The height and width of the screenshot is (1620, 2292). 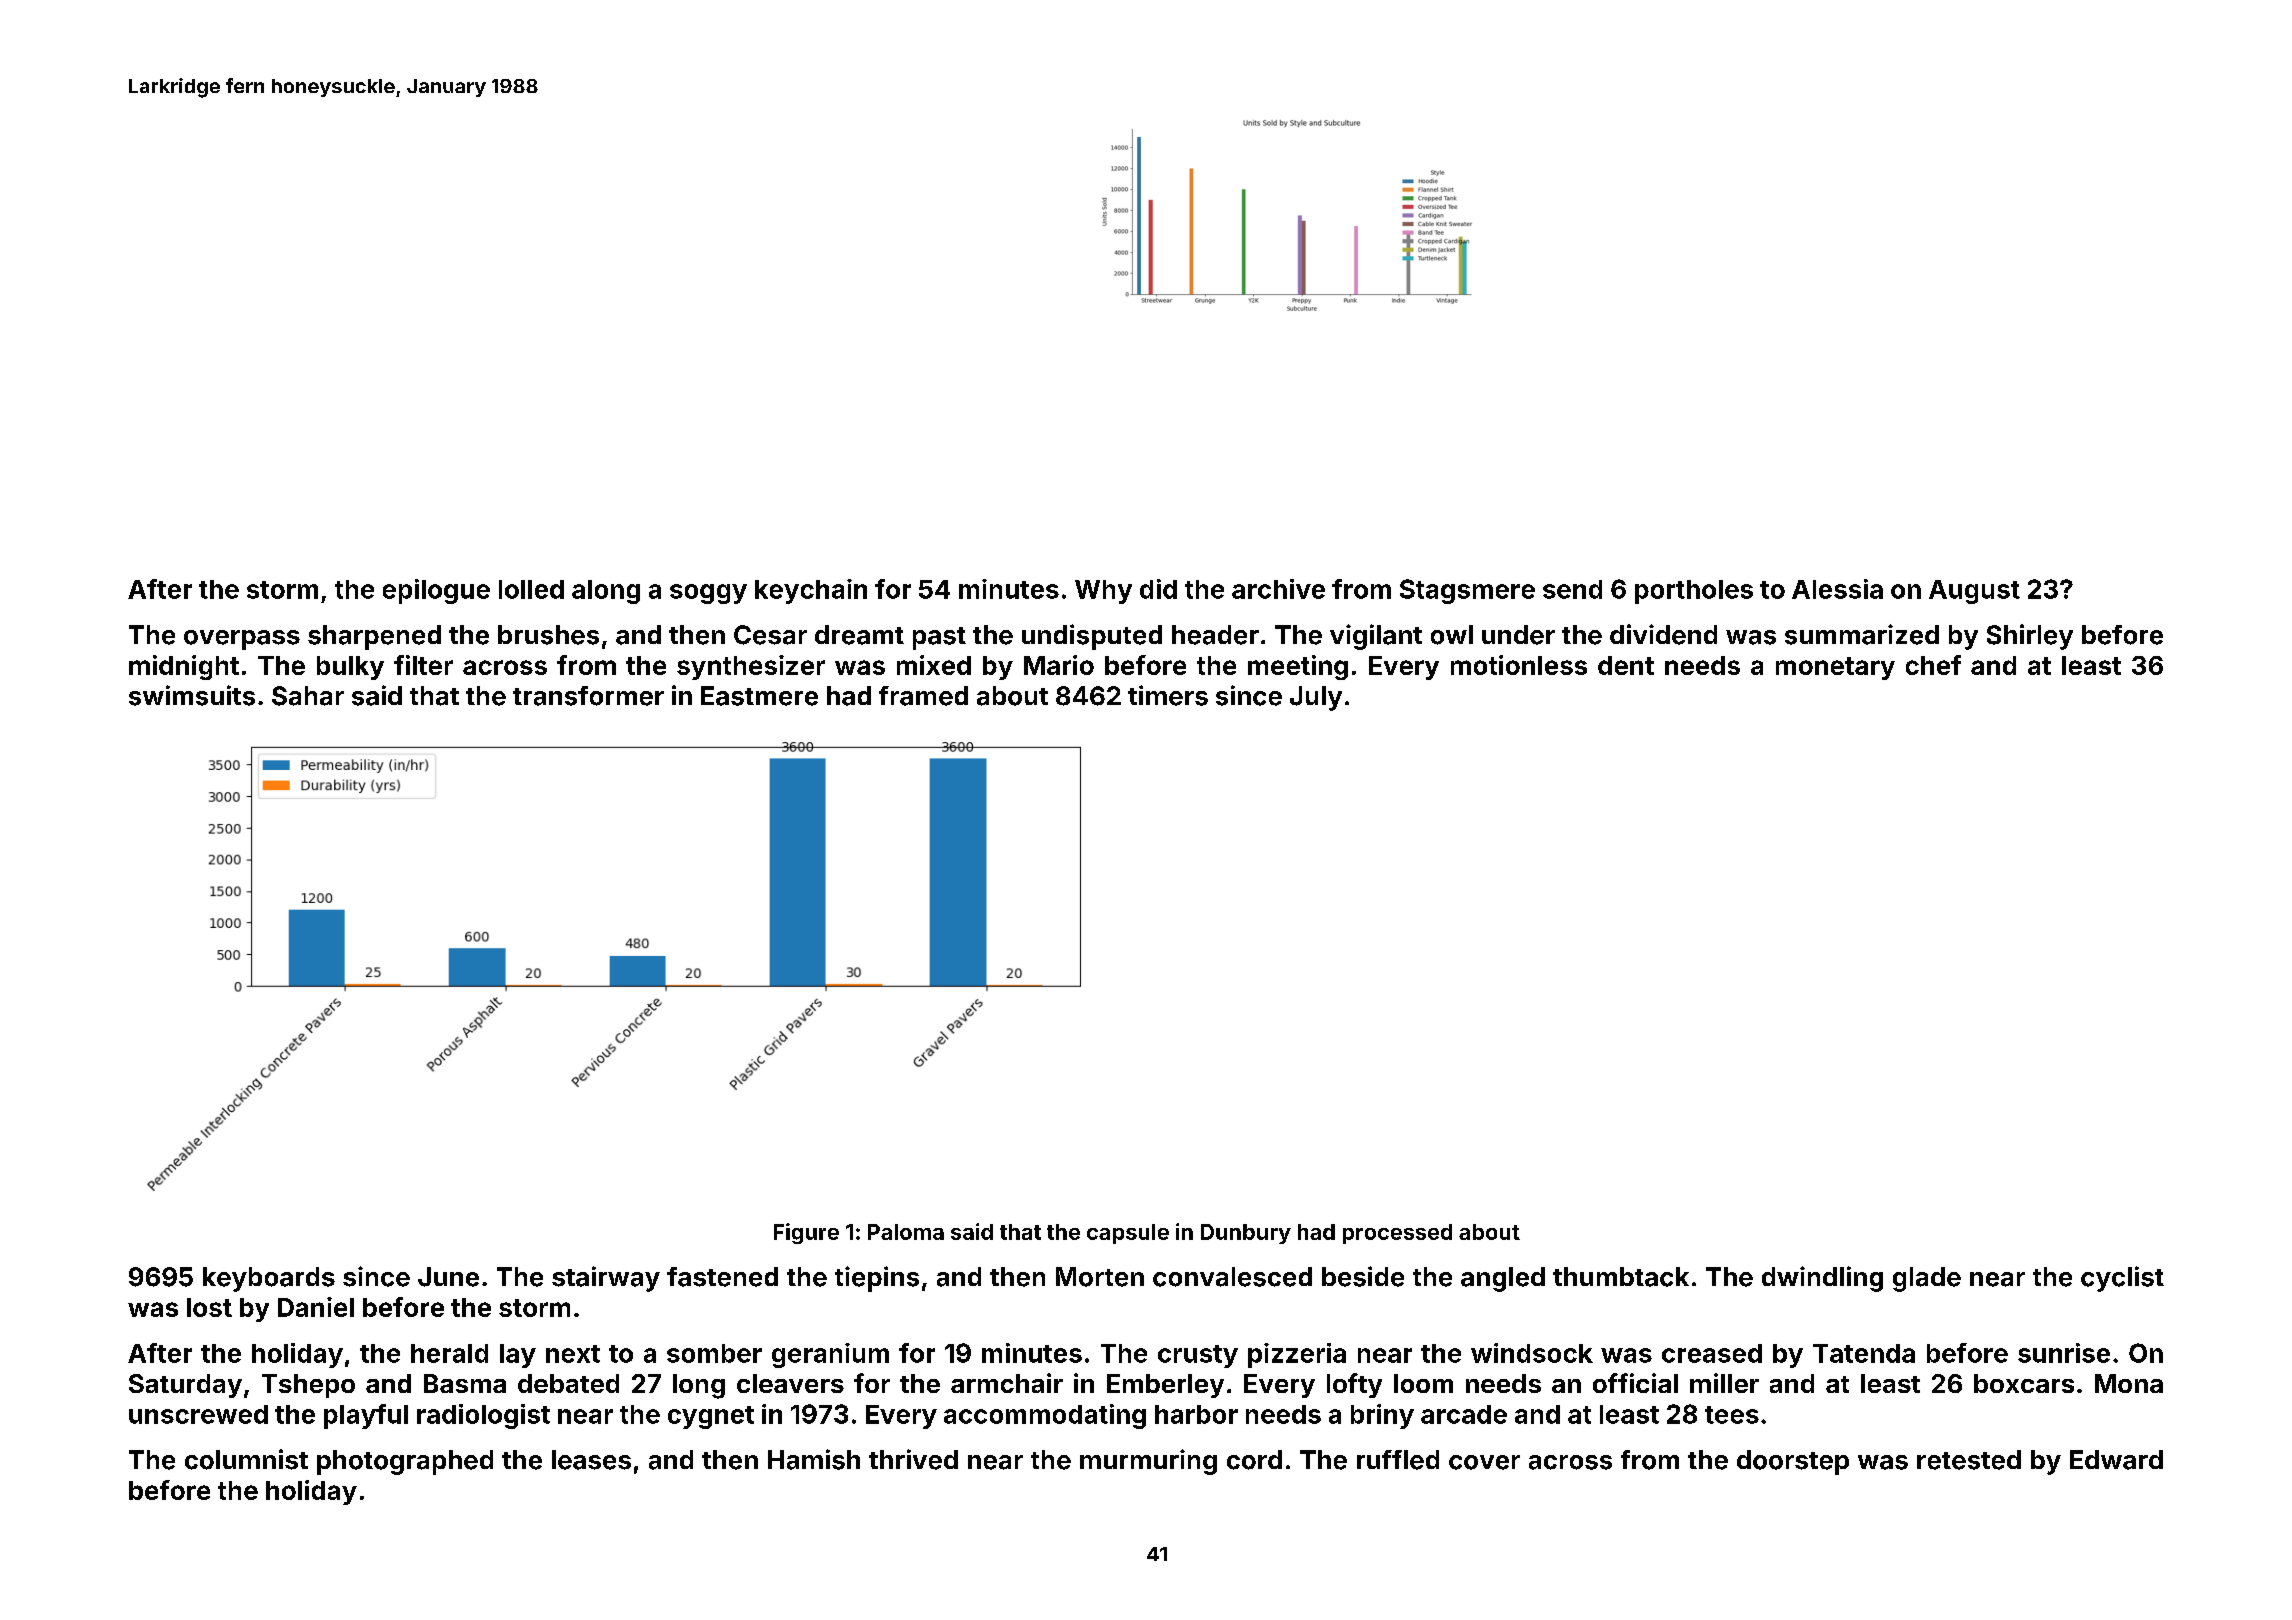 What do you see at coordinates (1148, 1462) in the screenshot?
I see `murmuring` at bounding box center [1148, 1462].
